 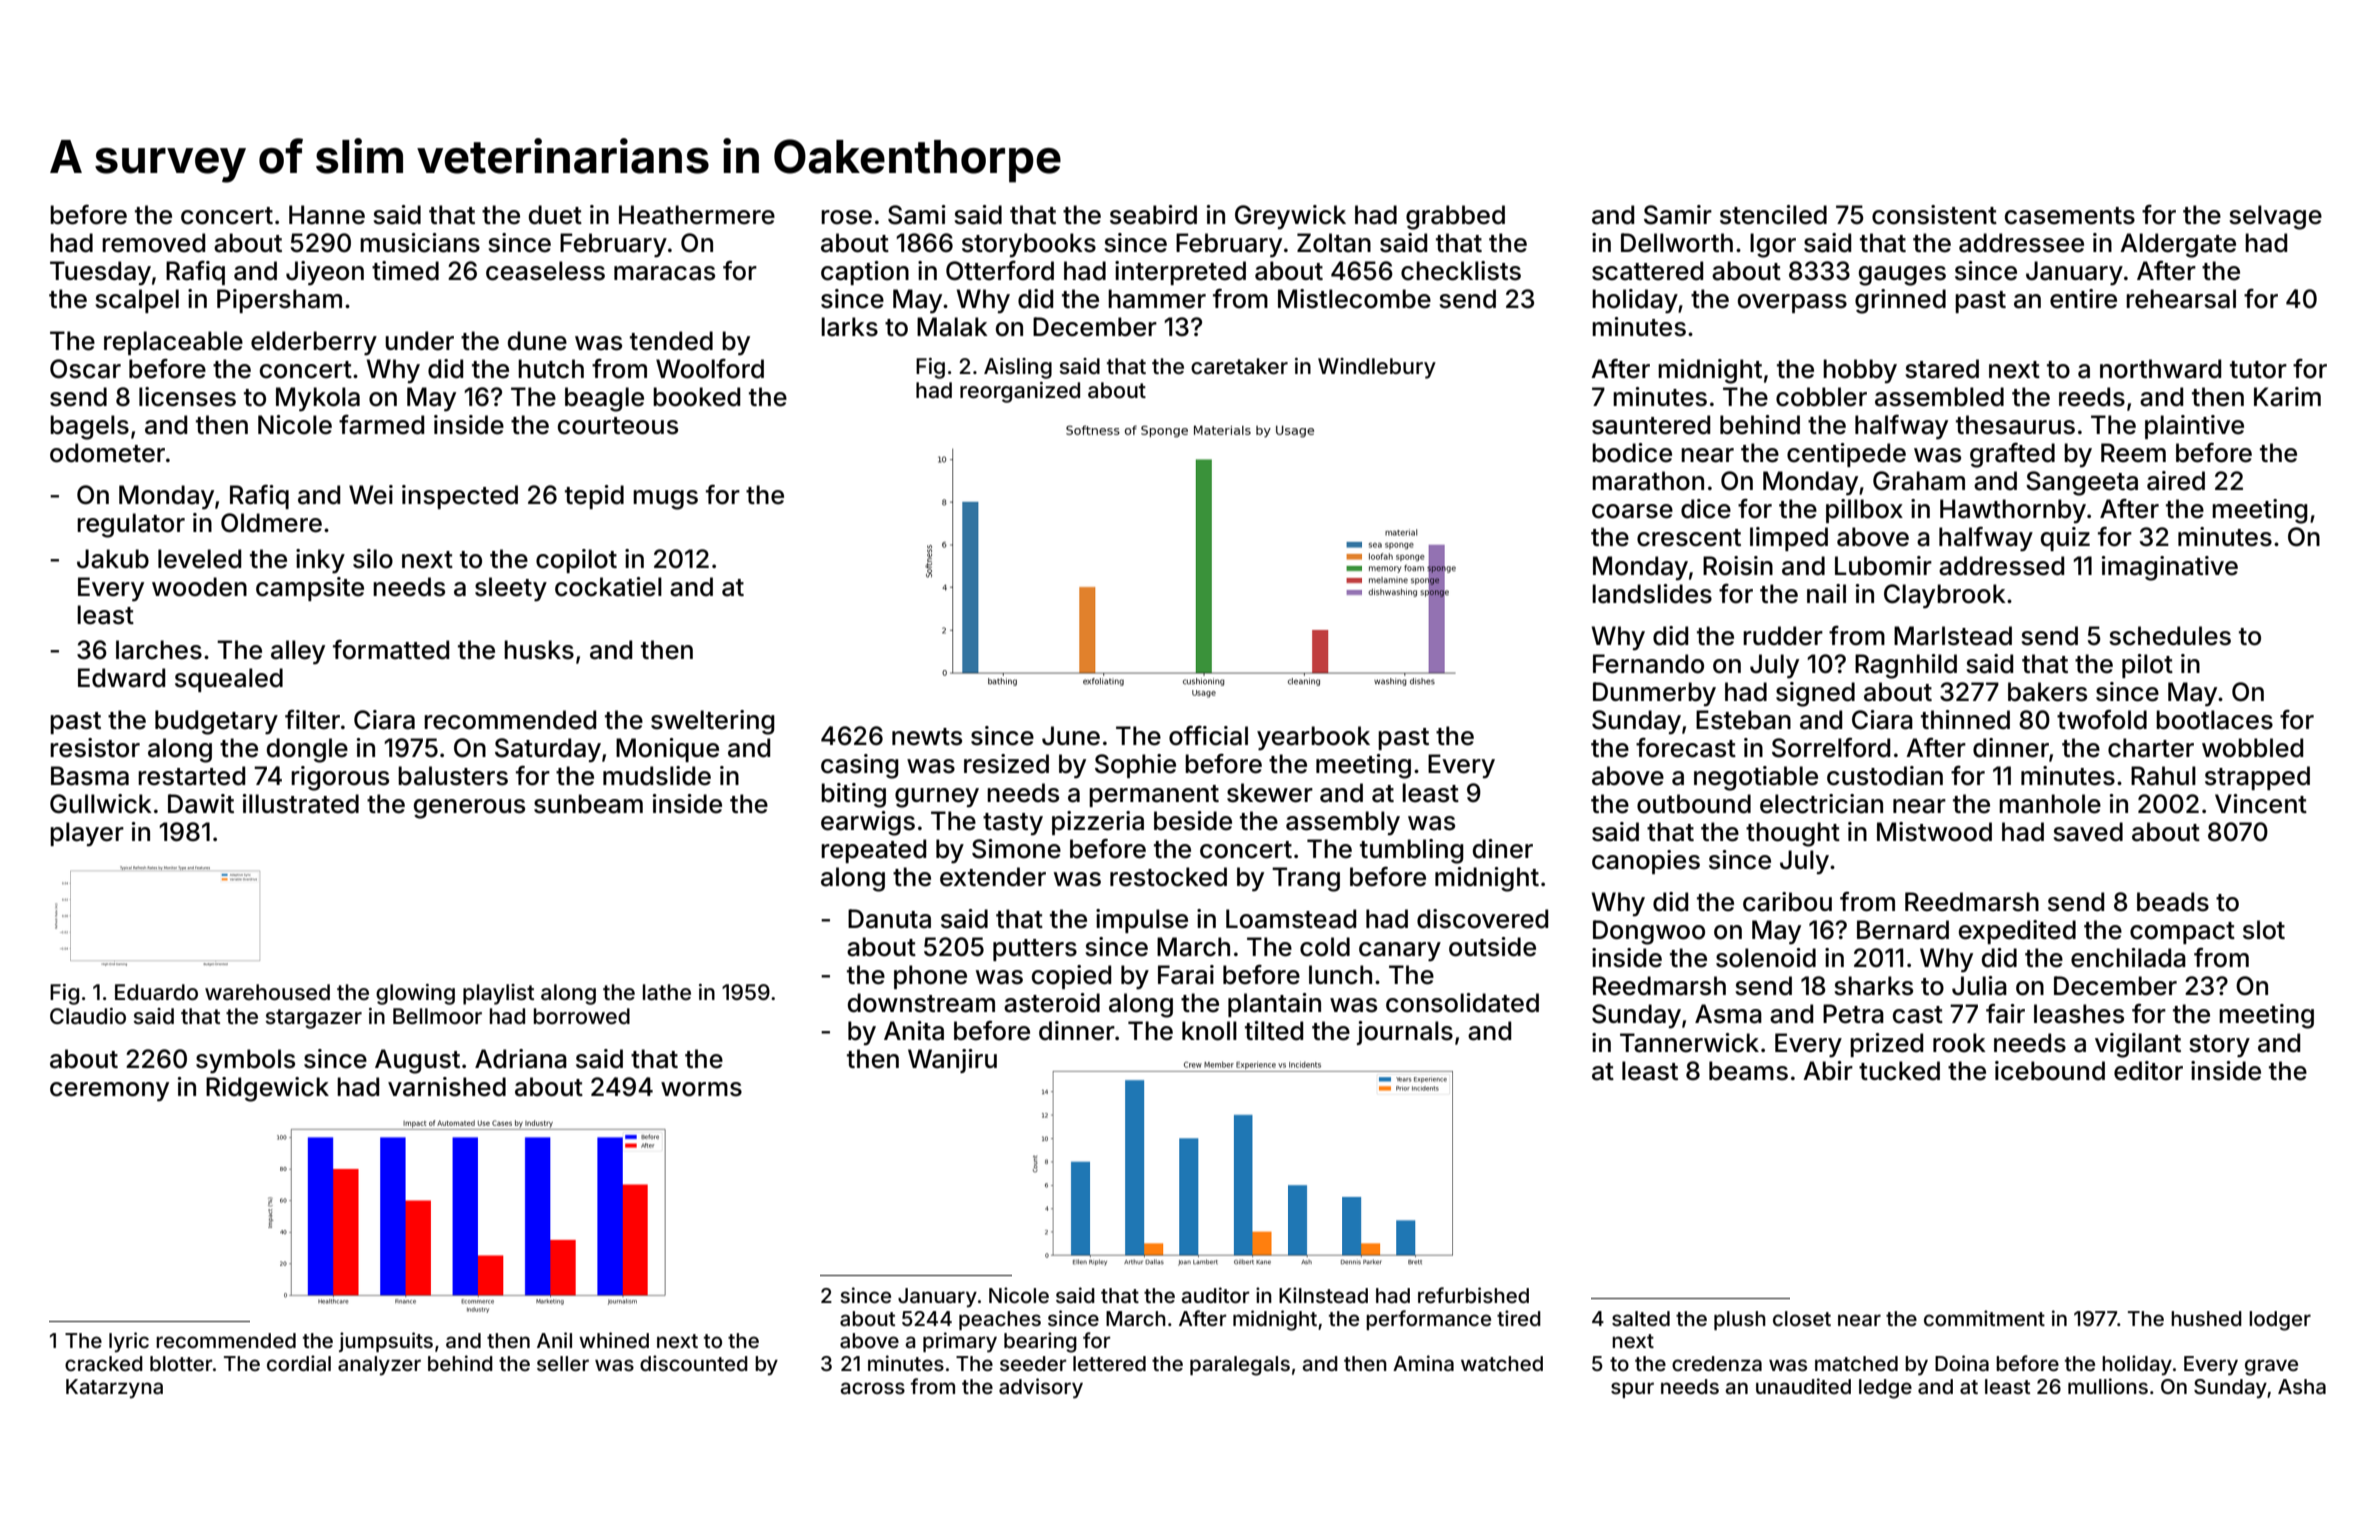 What do you see at coordinates (87, 834) in the screenshot?
I see `player` at bounding box center [87, 834].
